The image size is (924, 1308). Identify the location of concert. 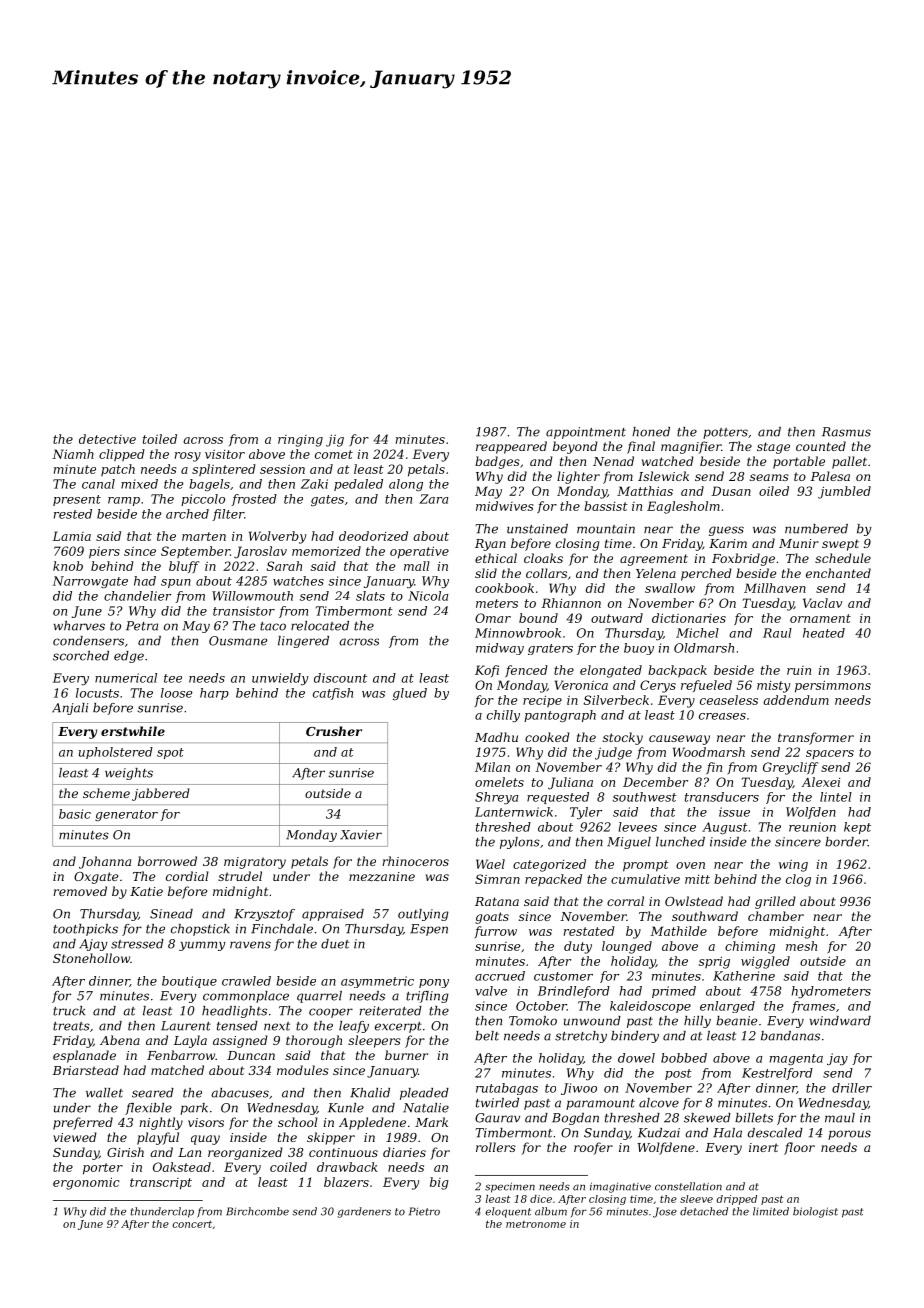
(192, 1224).
